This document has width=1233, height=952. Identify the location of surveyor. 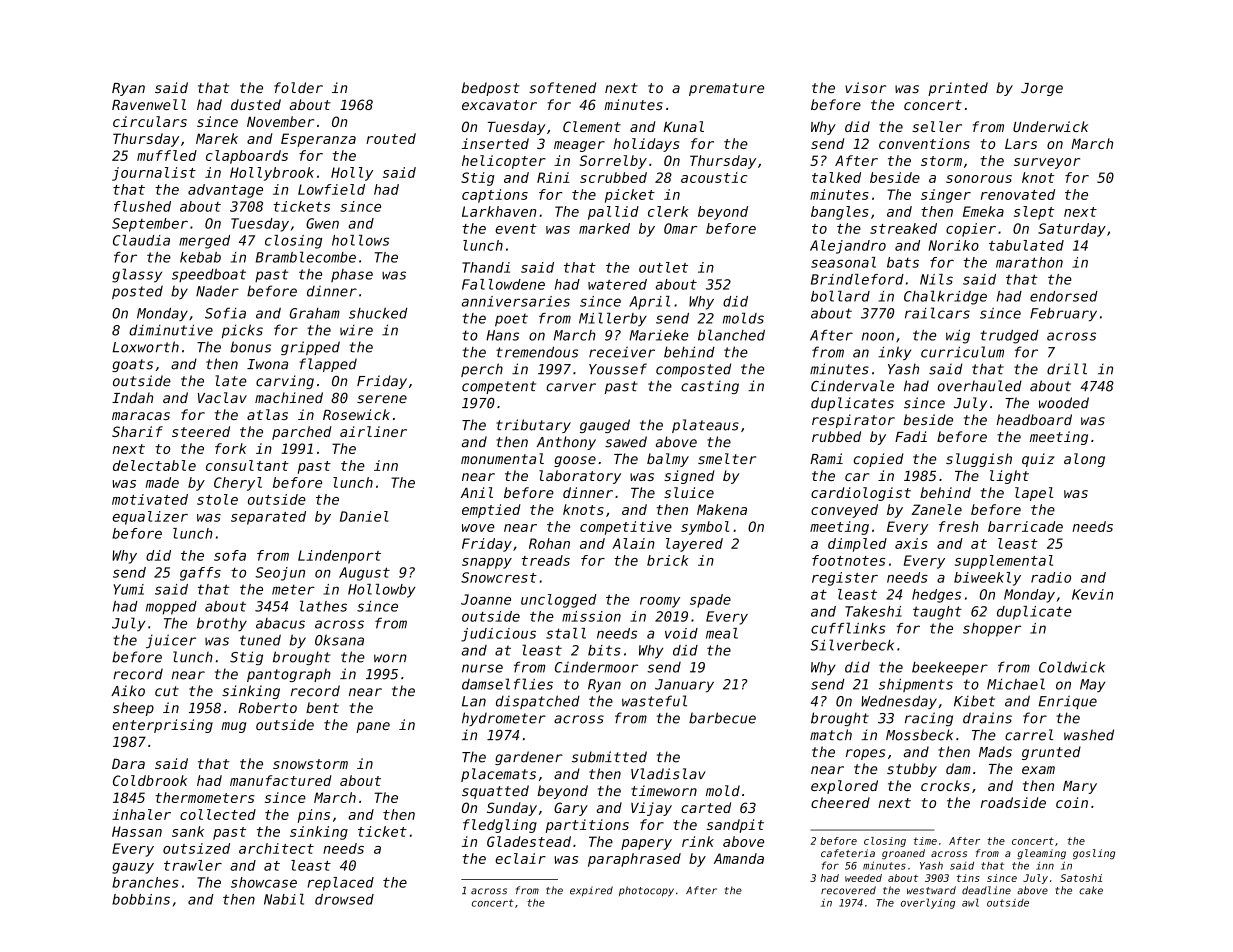
(1047, 163).
